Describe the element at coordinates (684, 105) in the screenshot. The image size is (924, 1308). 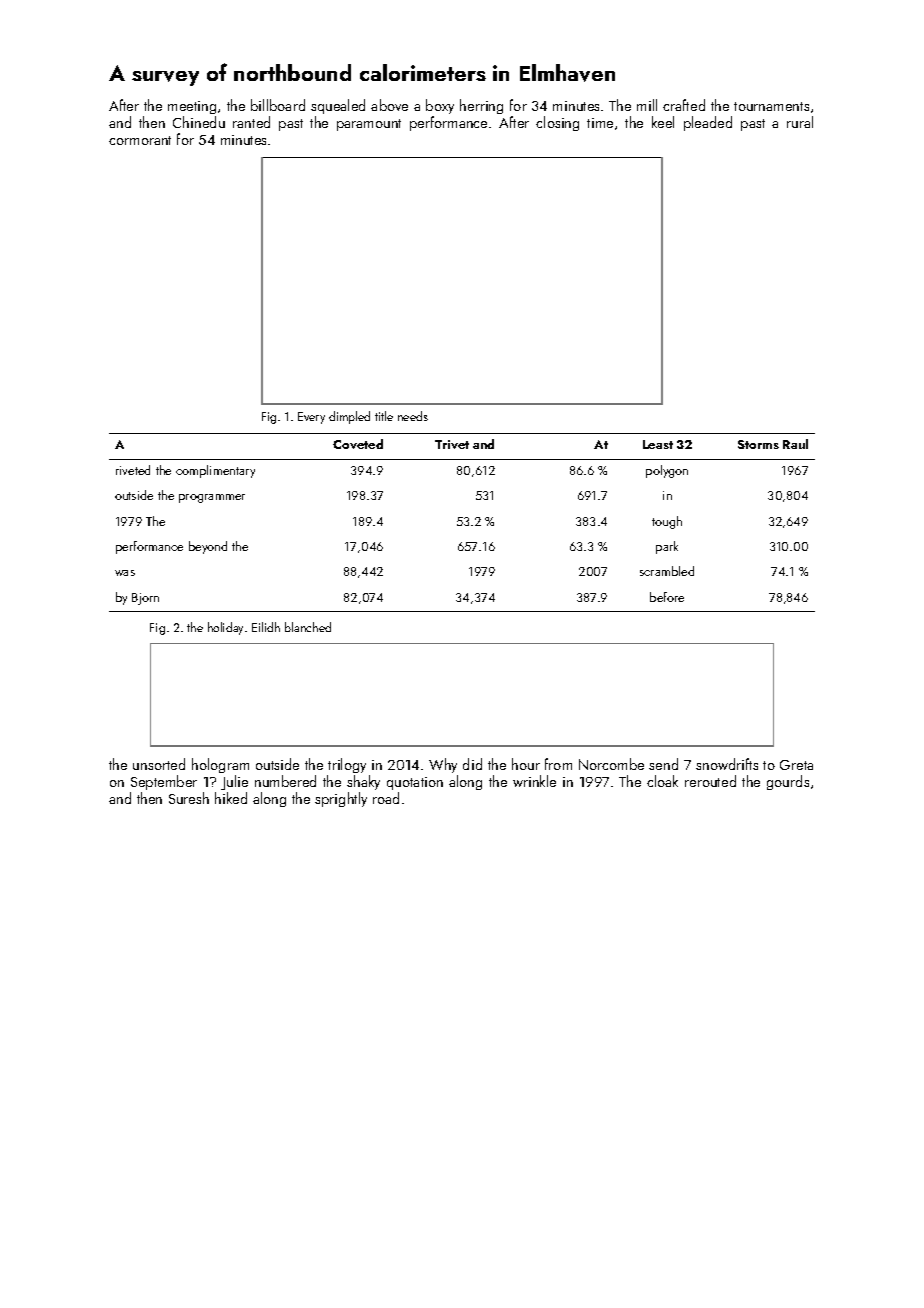
I see `crafted` at that location.
